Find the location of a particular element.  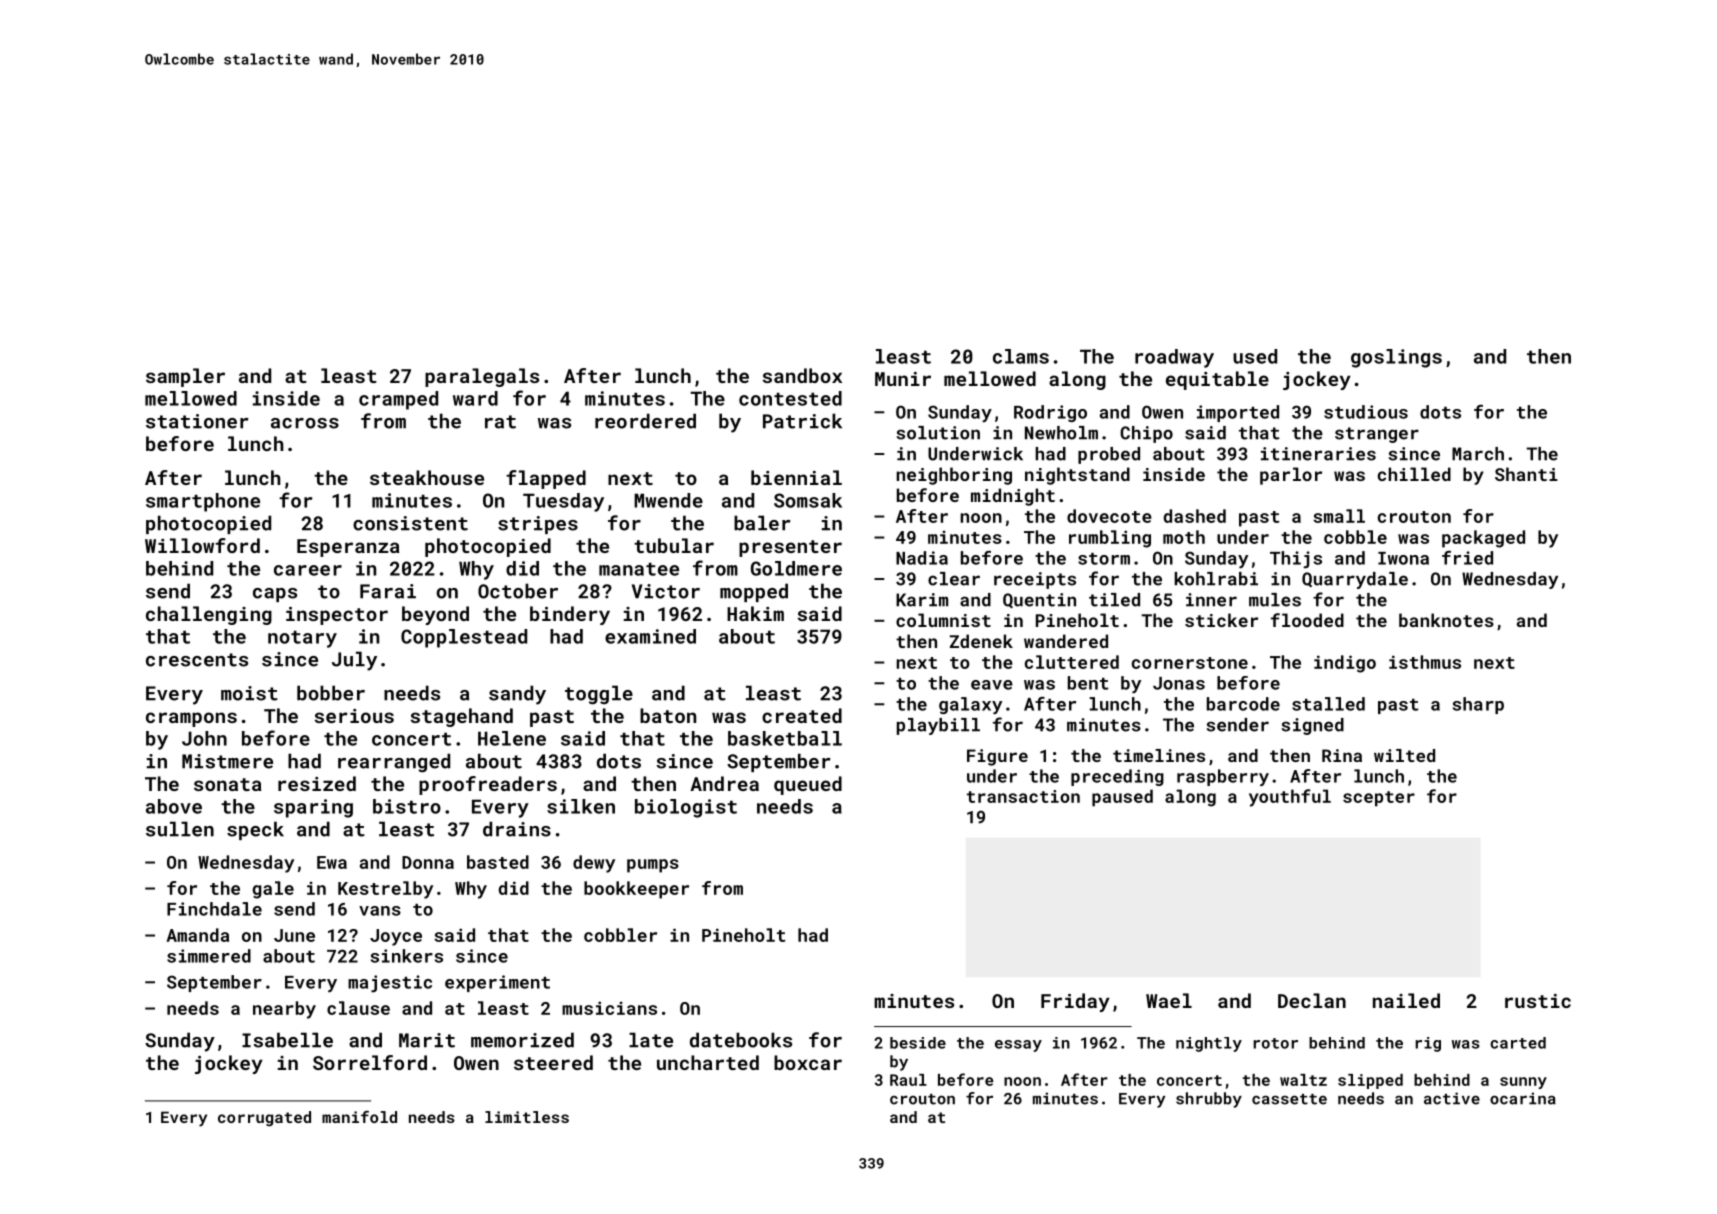

stalled is located at coordinates (1328, 704).
